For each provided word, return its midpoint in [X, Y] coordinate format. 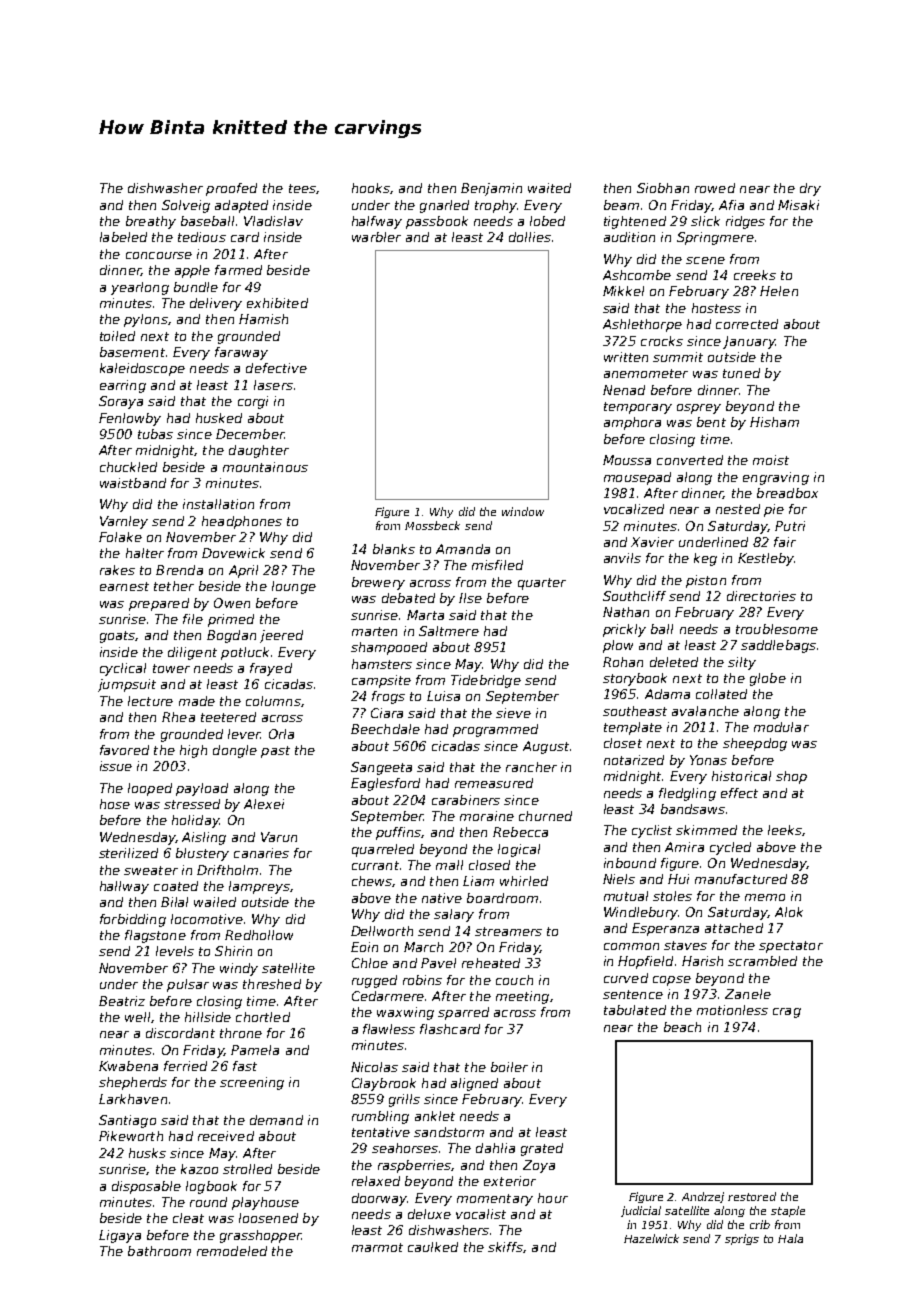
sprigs [742, 1239]
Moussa [627, 460]
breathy [151, 222]
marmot [377, 1247]
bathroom [159, 1251]
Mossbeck [432, 525]
